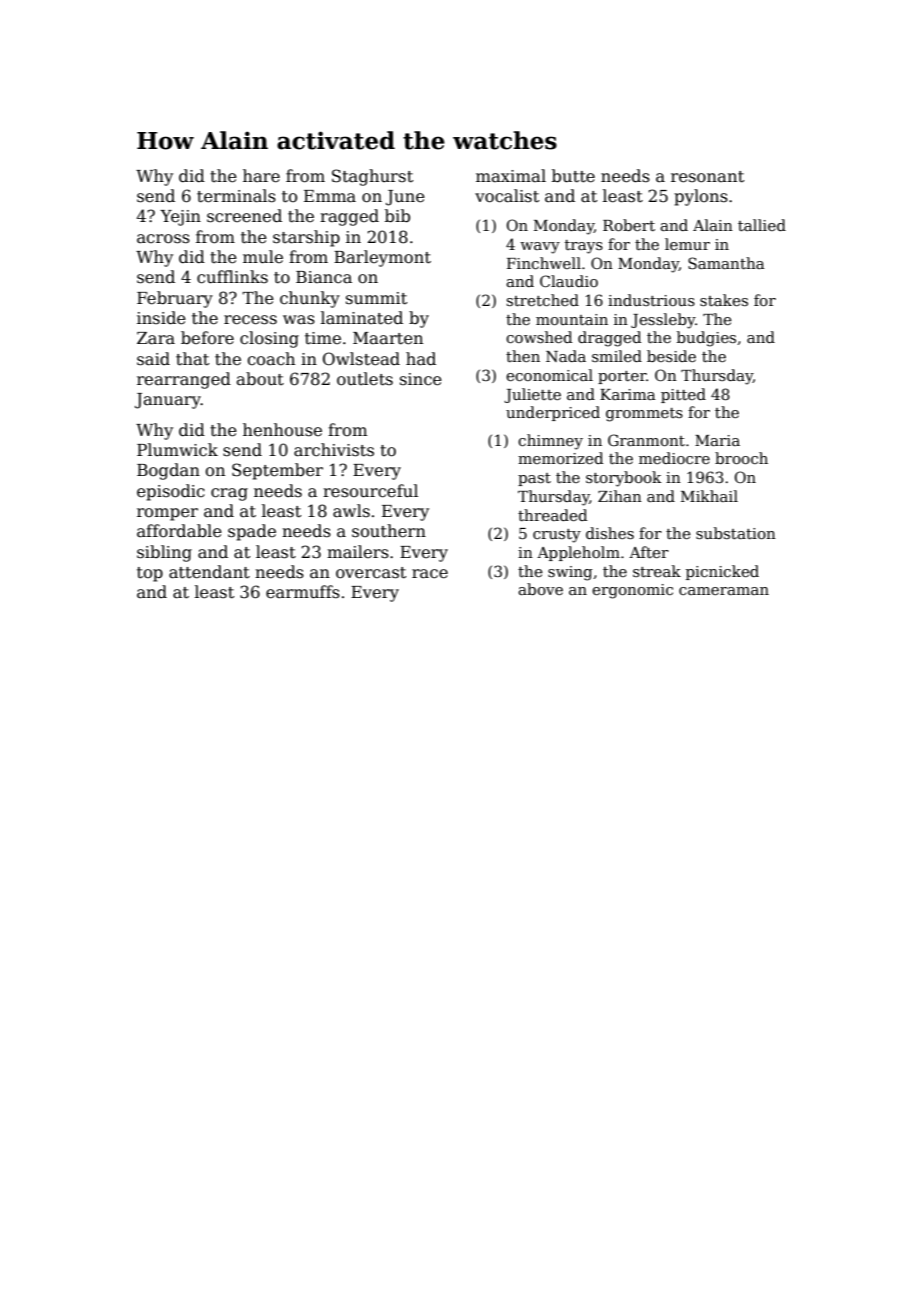  Describe the element at coordinates (244, 216) in the screenshot. I see `screened` at that location.
